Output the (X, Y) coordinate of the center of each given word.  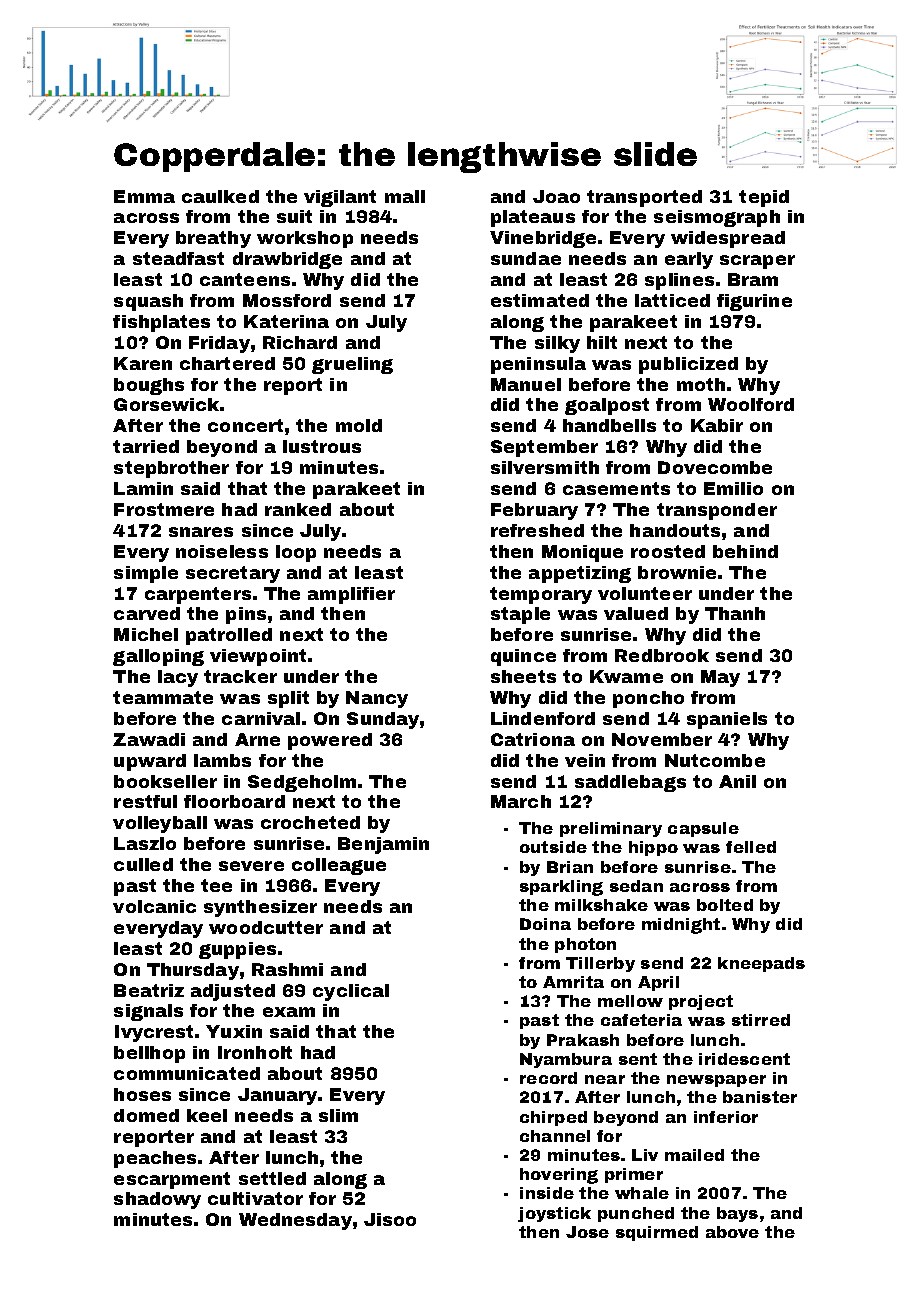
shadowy (157, 1200)
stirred (761, 1020)
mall (405, 196)
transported (644, 198)
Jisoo (390, 1219)
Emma (144, 196)
